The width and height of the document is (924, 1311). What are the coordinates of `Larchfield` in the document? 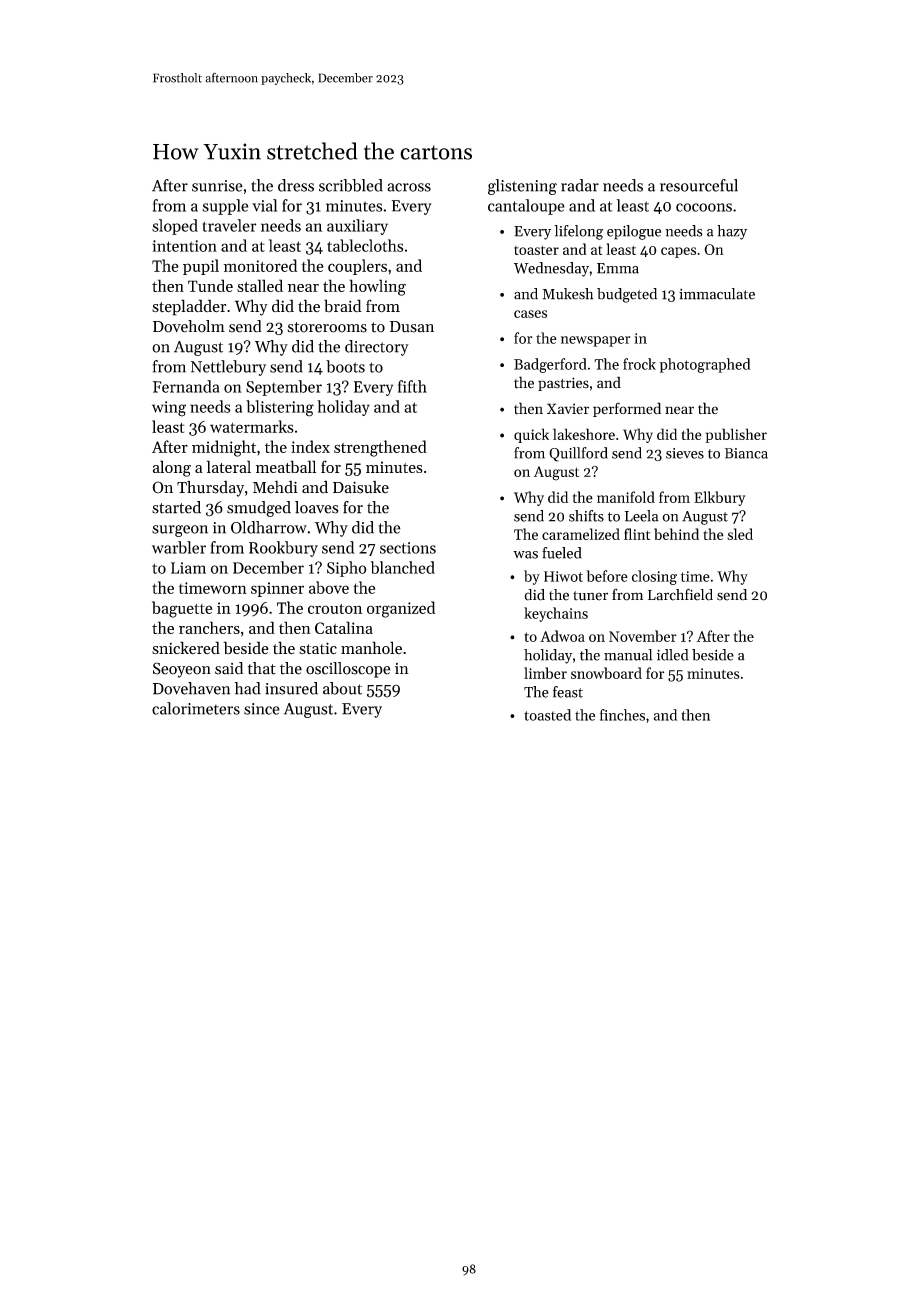 It's located at (680, 594).
